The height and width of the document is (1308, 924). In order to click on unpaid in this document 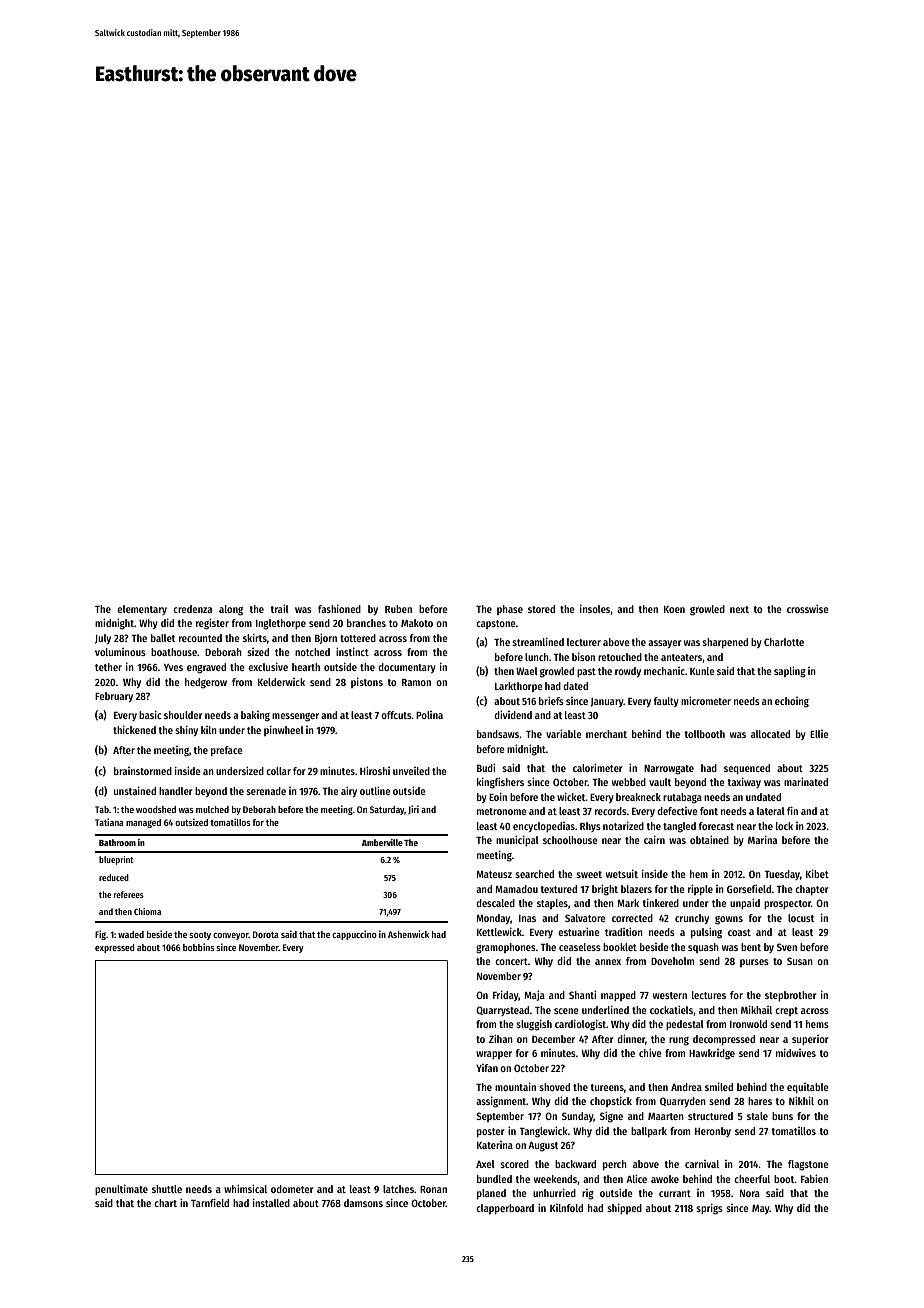, I will do `click(745, 903)`.
